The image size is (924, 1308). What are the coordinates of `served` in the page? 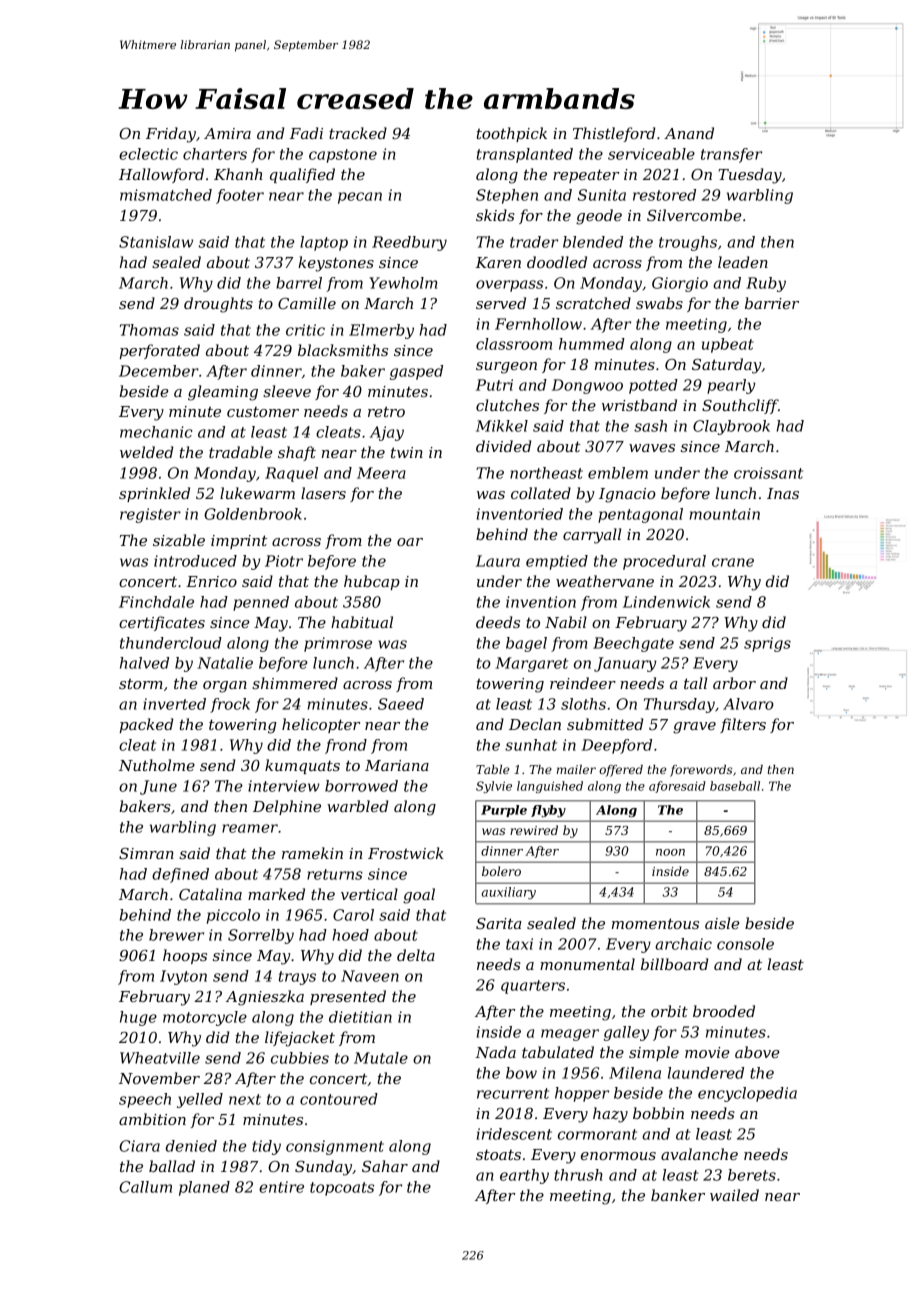 It's located at (501, 303).
